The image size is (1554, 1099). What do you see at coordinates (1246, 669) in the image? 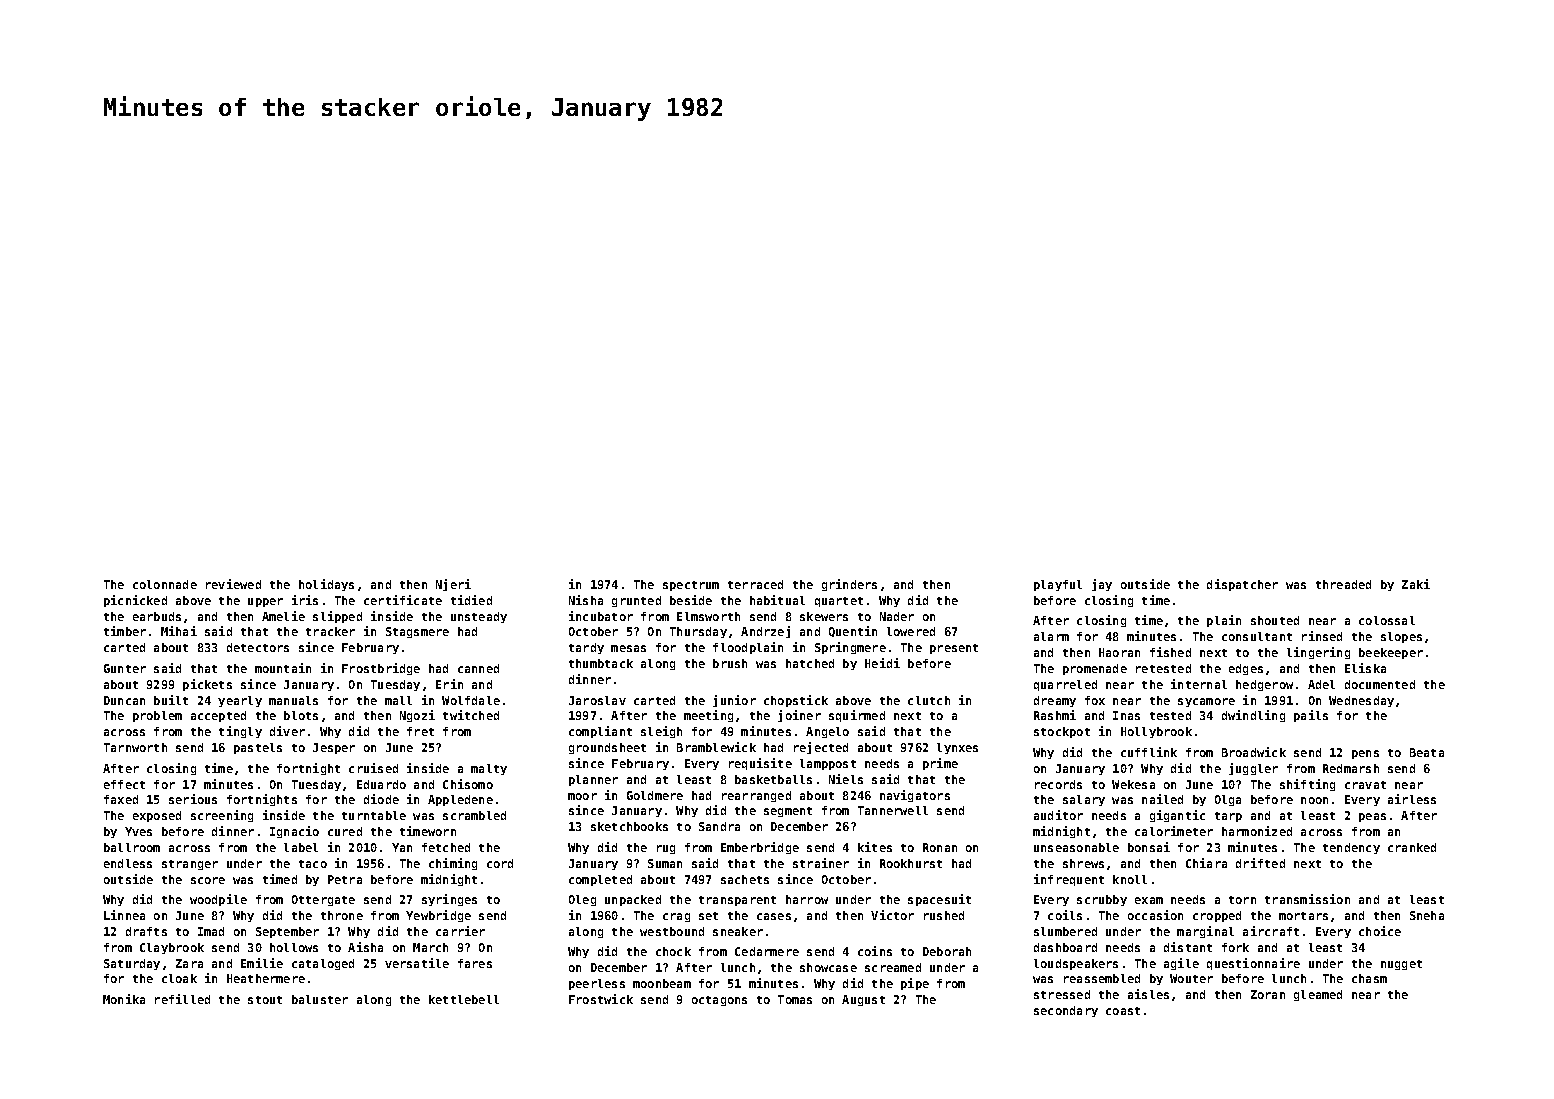
I see `edges` at bounding box center [1246, 669].
